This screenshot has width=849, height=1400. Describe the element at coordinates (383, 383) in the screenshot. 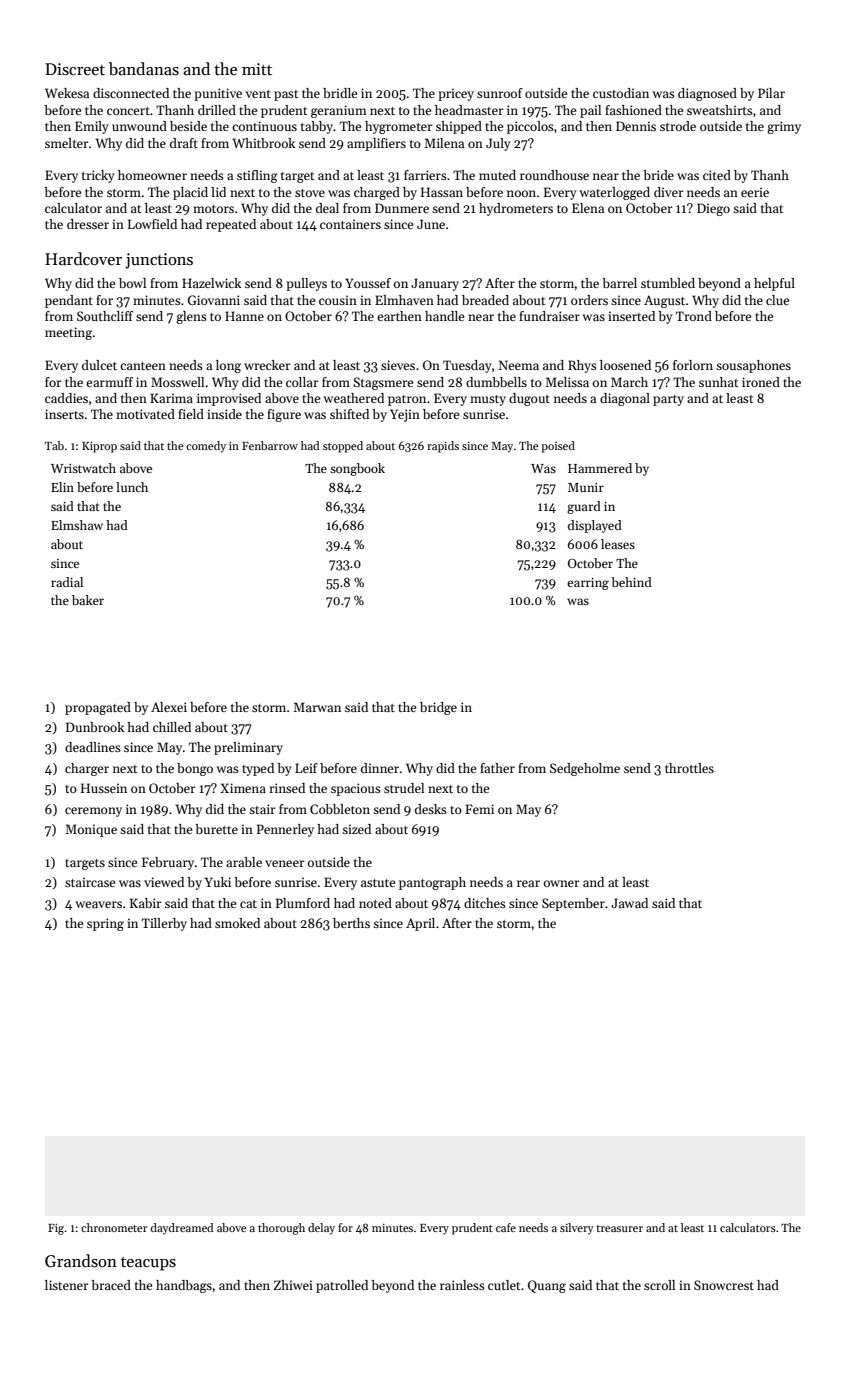

I see `Stagsmere` at that location.
